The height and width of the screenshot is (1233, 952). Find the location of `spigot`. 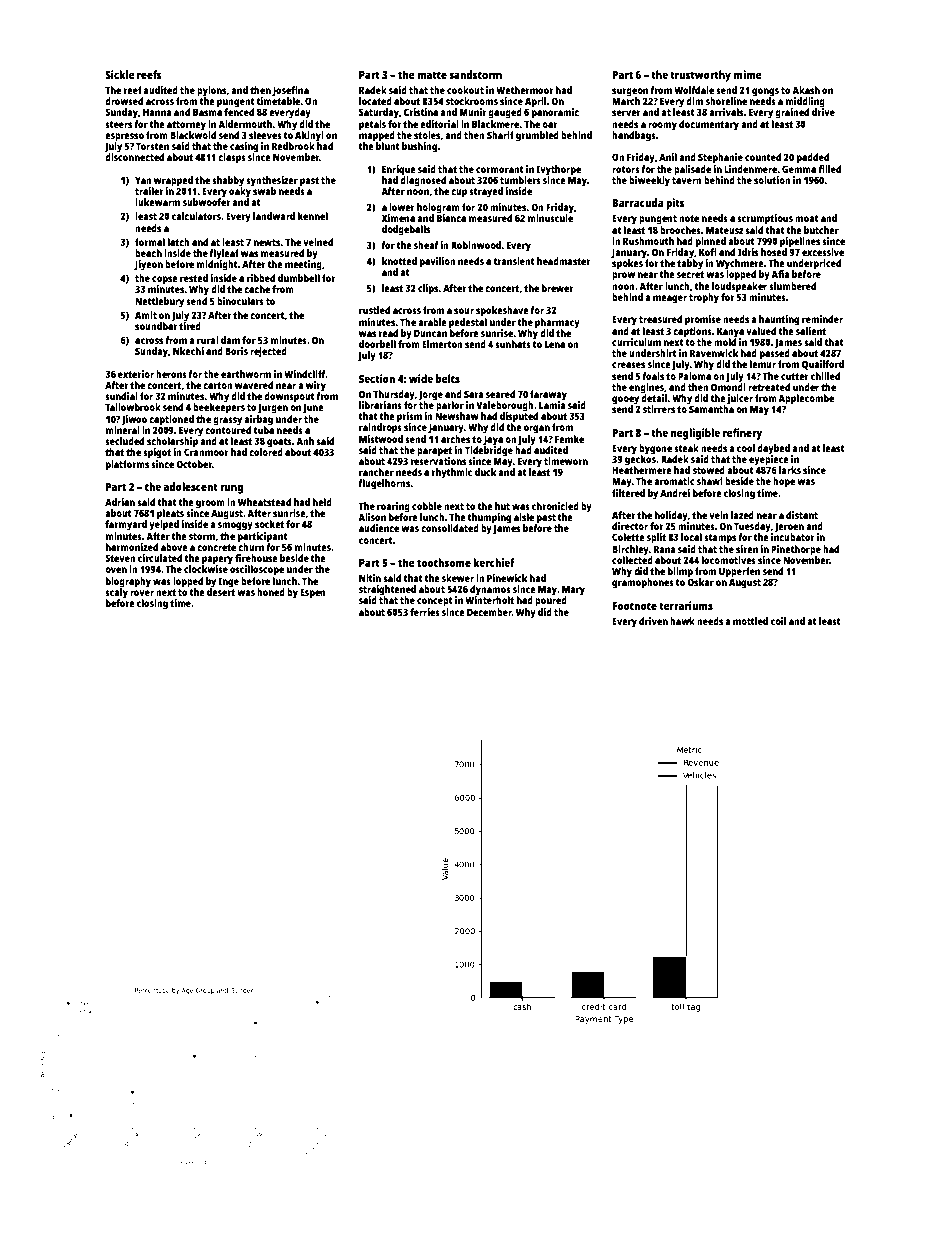

spigot is located at coordinates (157, 453).
